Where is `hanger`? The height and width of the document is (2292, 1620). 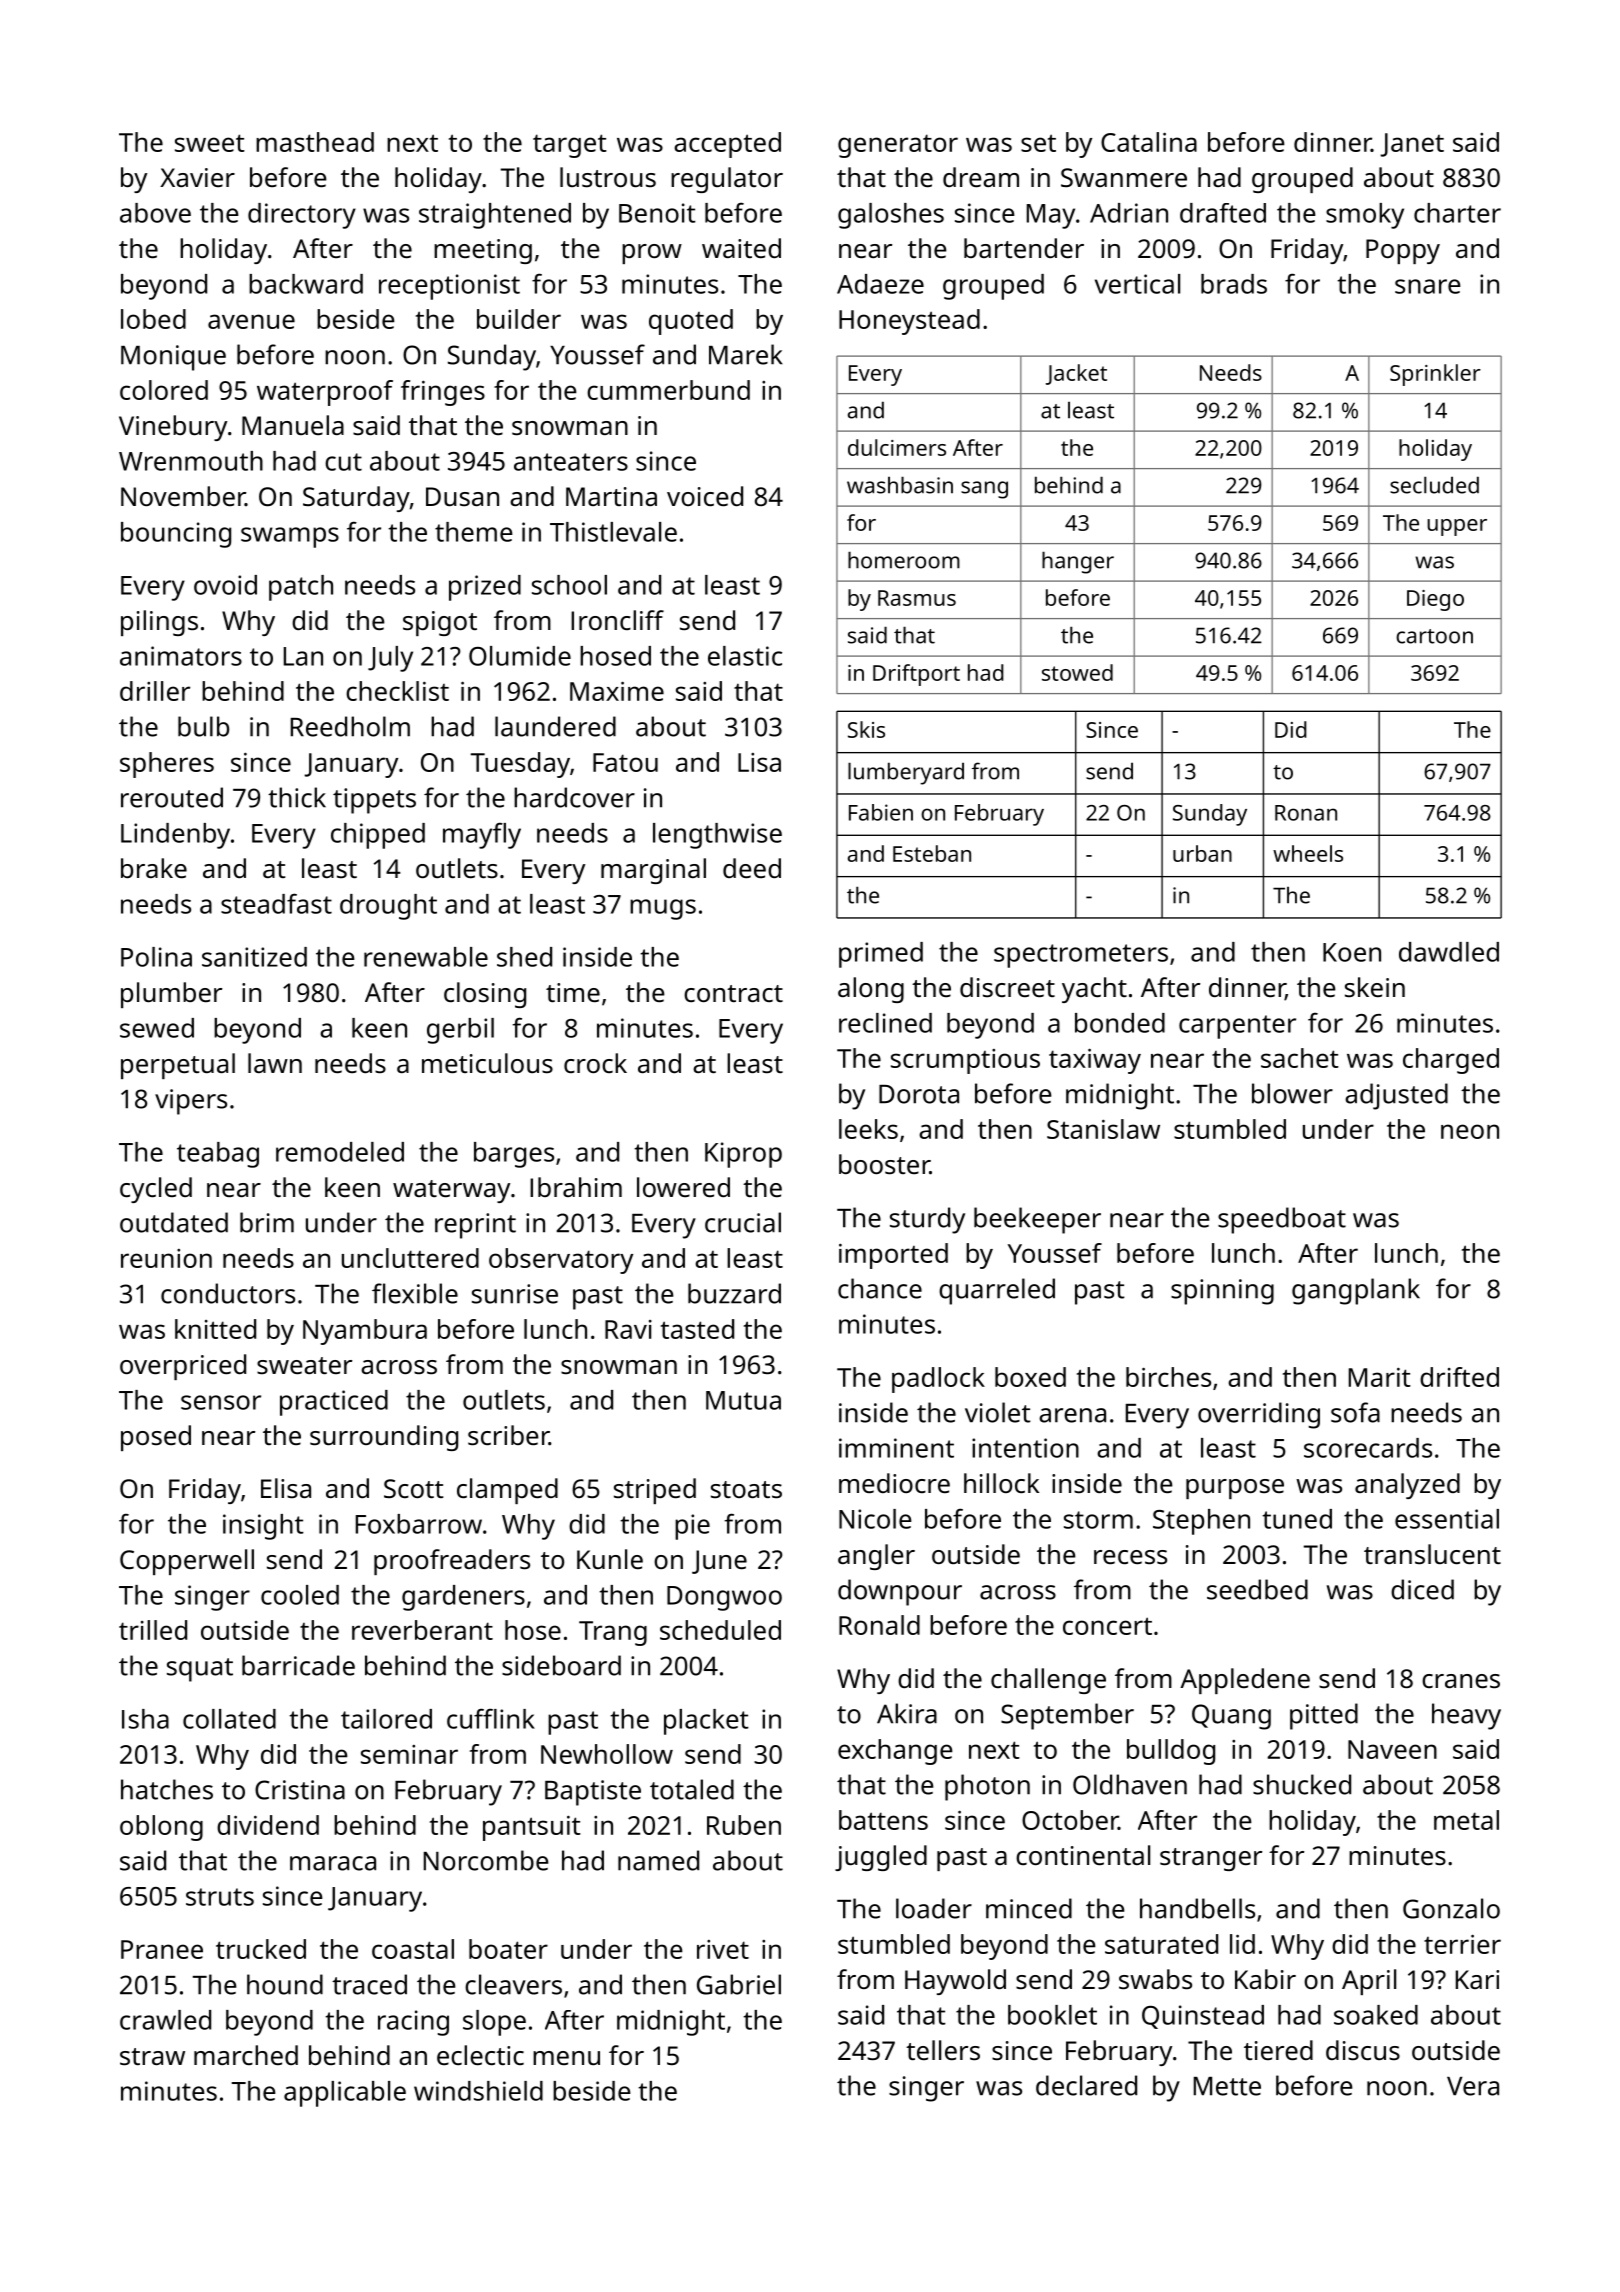 hanger is located at coordinates (1078, 562).
